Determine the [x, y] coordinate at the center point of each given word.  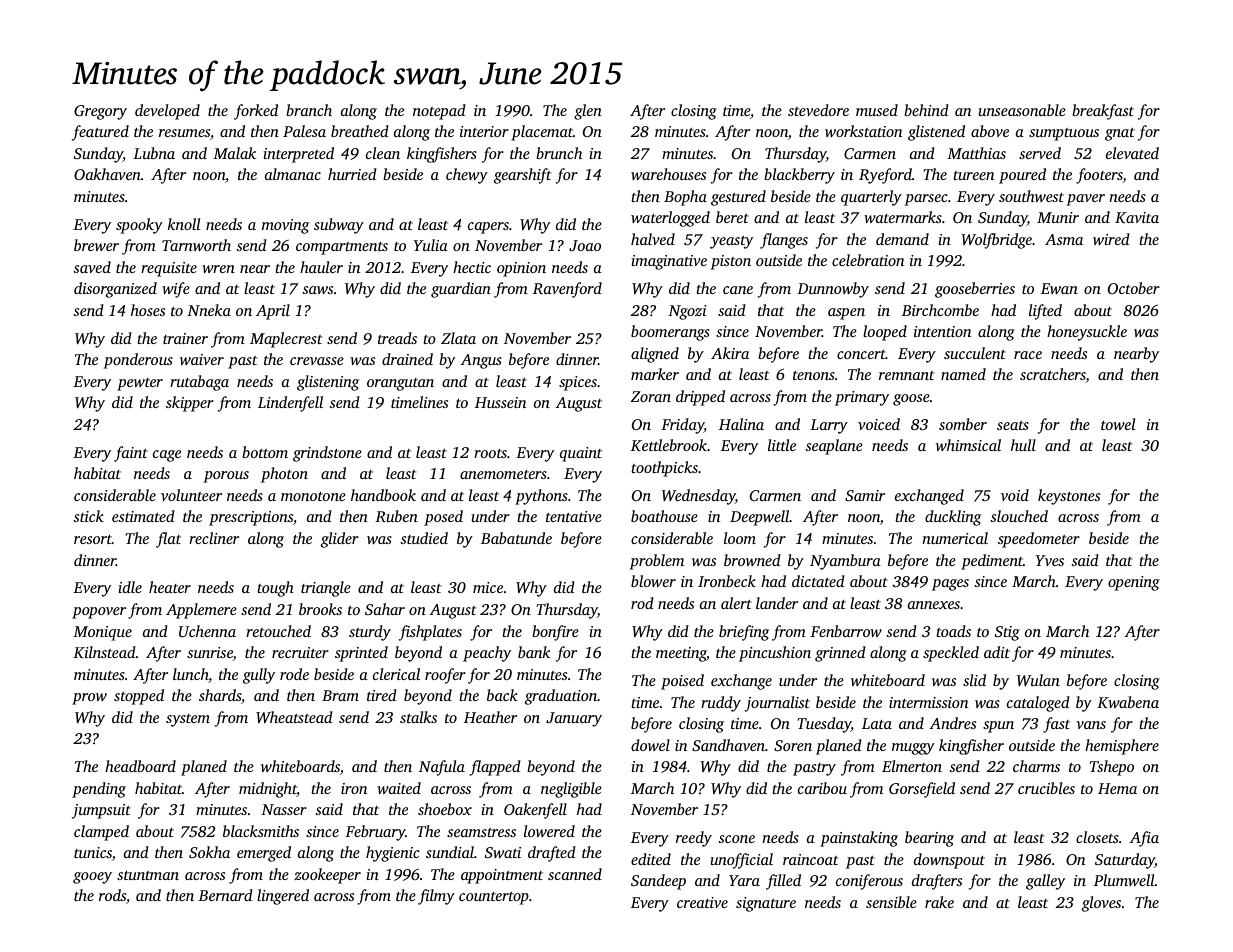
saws [317, 290]
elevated [1132, 153]
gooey [92, 878]
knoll [184, 224]
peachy [487, 654]
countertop [494, 898]
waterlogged [670, 219]
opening [1134, 583]
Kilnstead [104, 652]
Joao [585, 245]
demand [902, 239]
